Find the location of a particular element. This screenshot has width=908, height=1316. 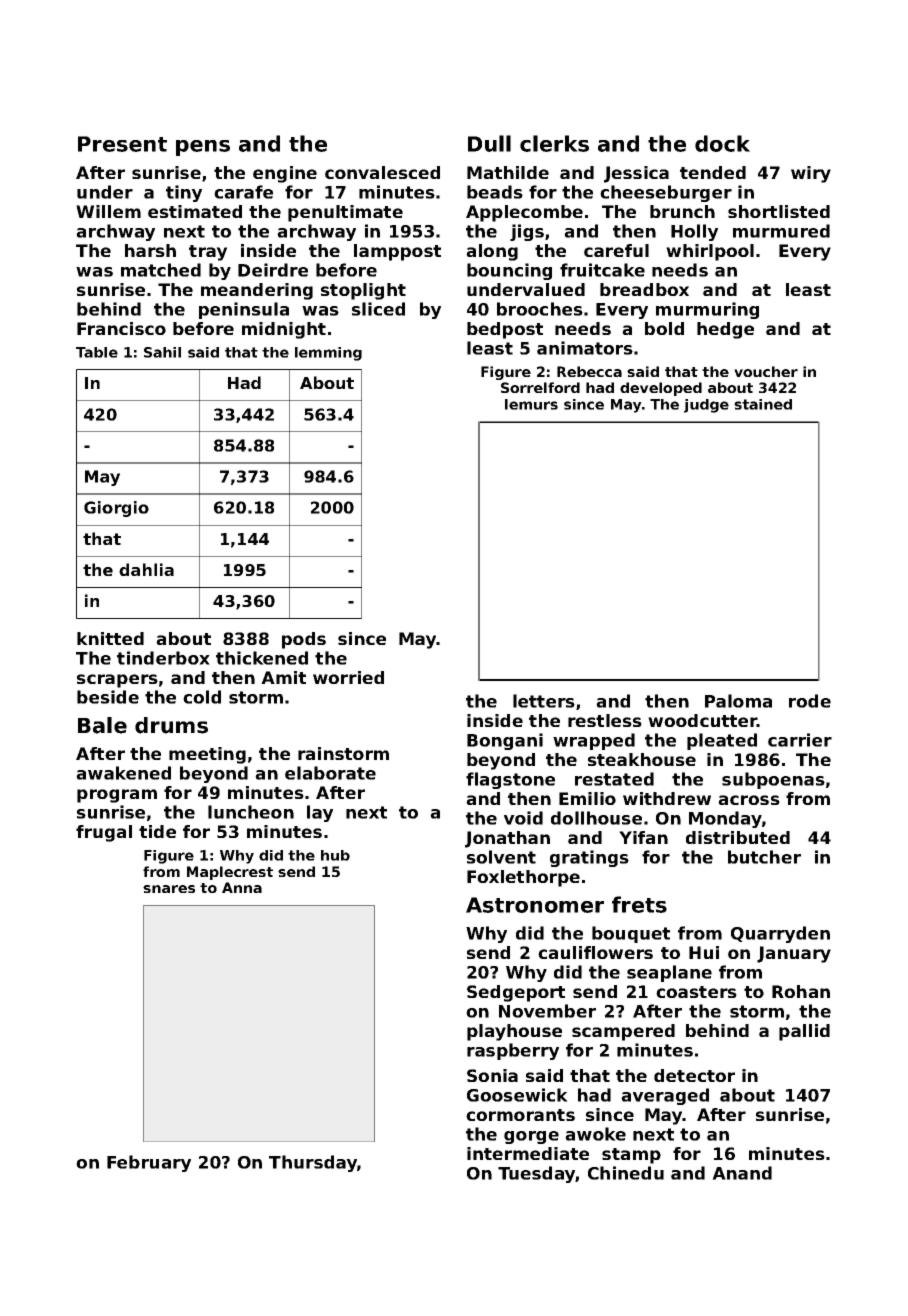

Sonia is located at coordinates (492, 1075).
